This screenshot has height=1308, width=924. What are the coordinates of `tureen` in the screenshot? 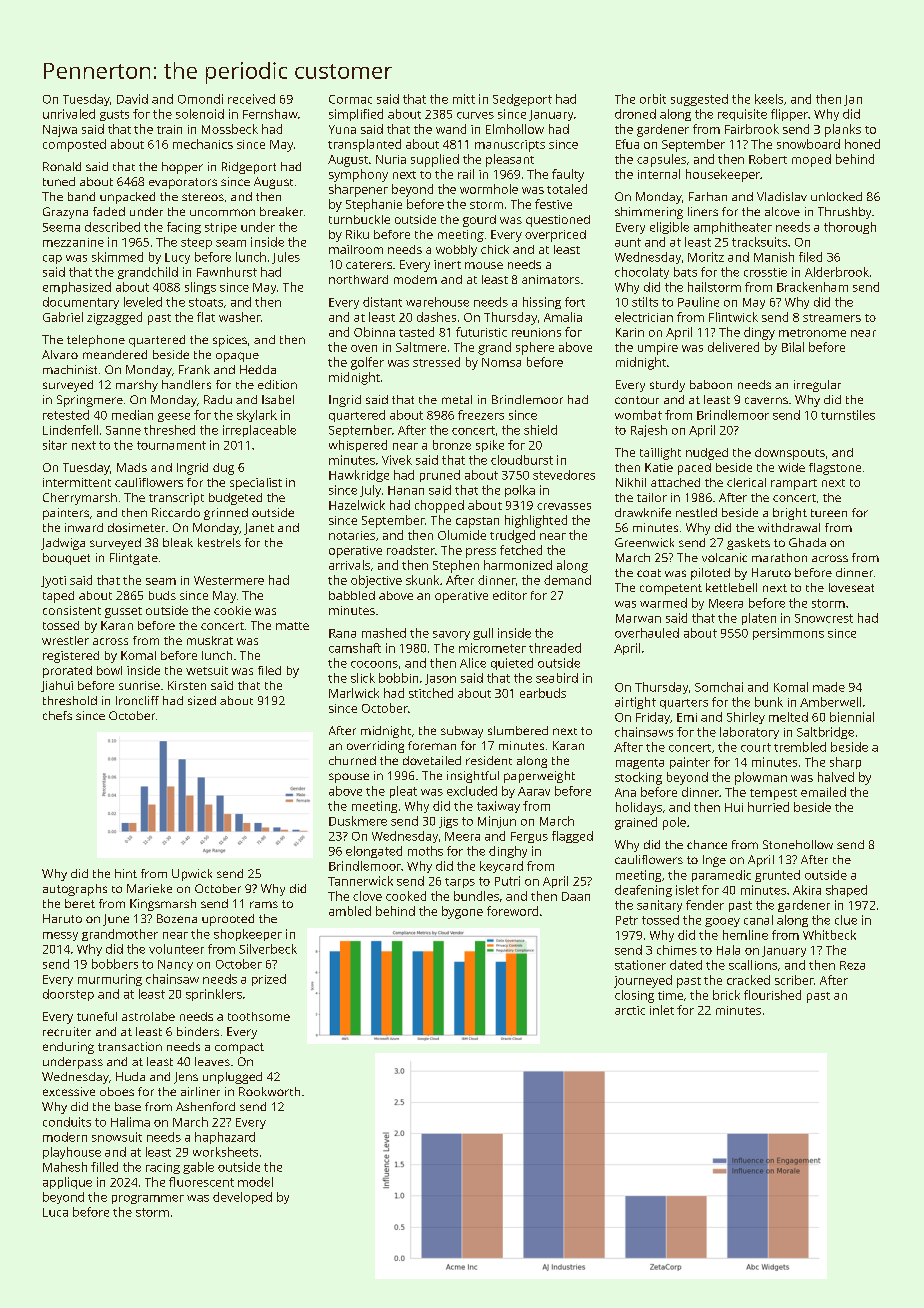 It's located at (829, 513).
